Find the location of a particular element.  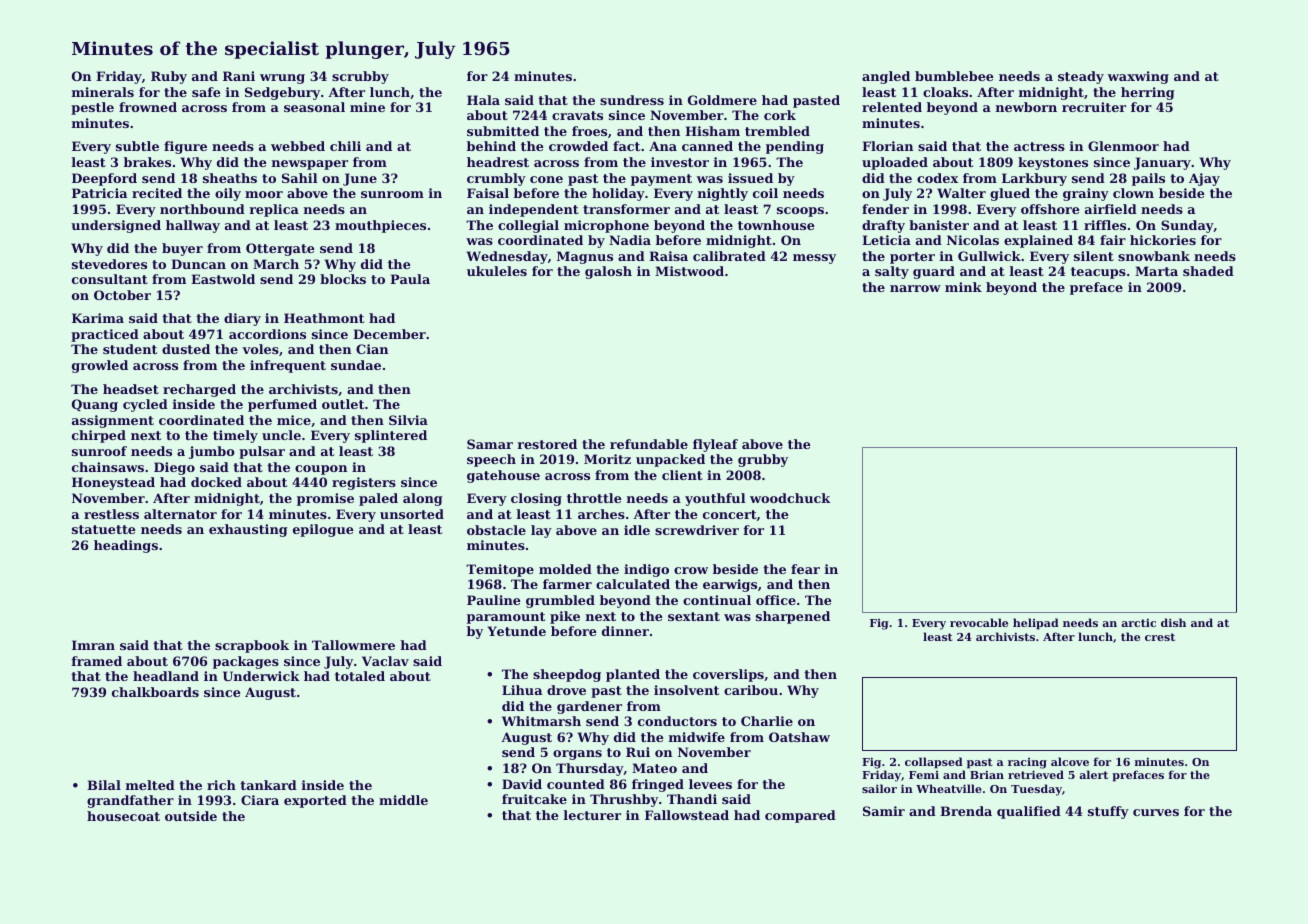

alcove is located at coordinates (1070, 761).
